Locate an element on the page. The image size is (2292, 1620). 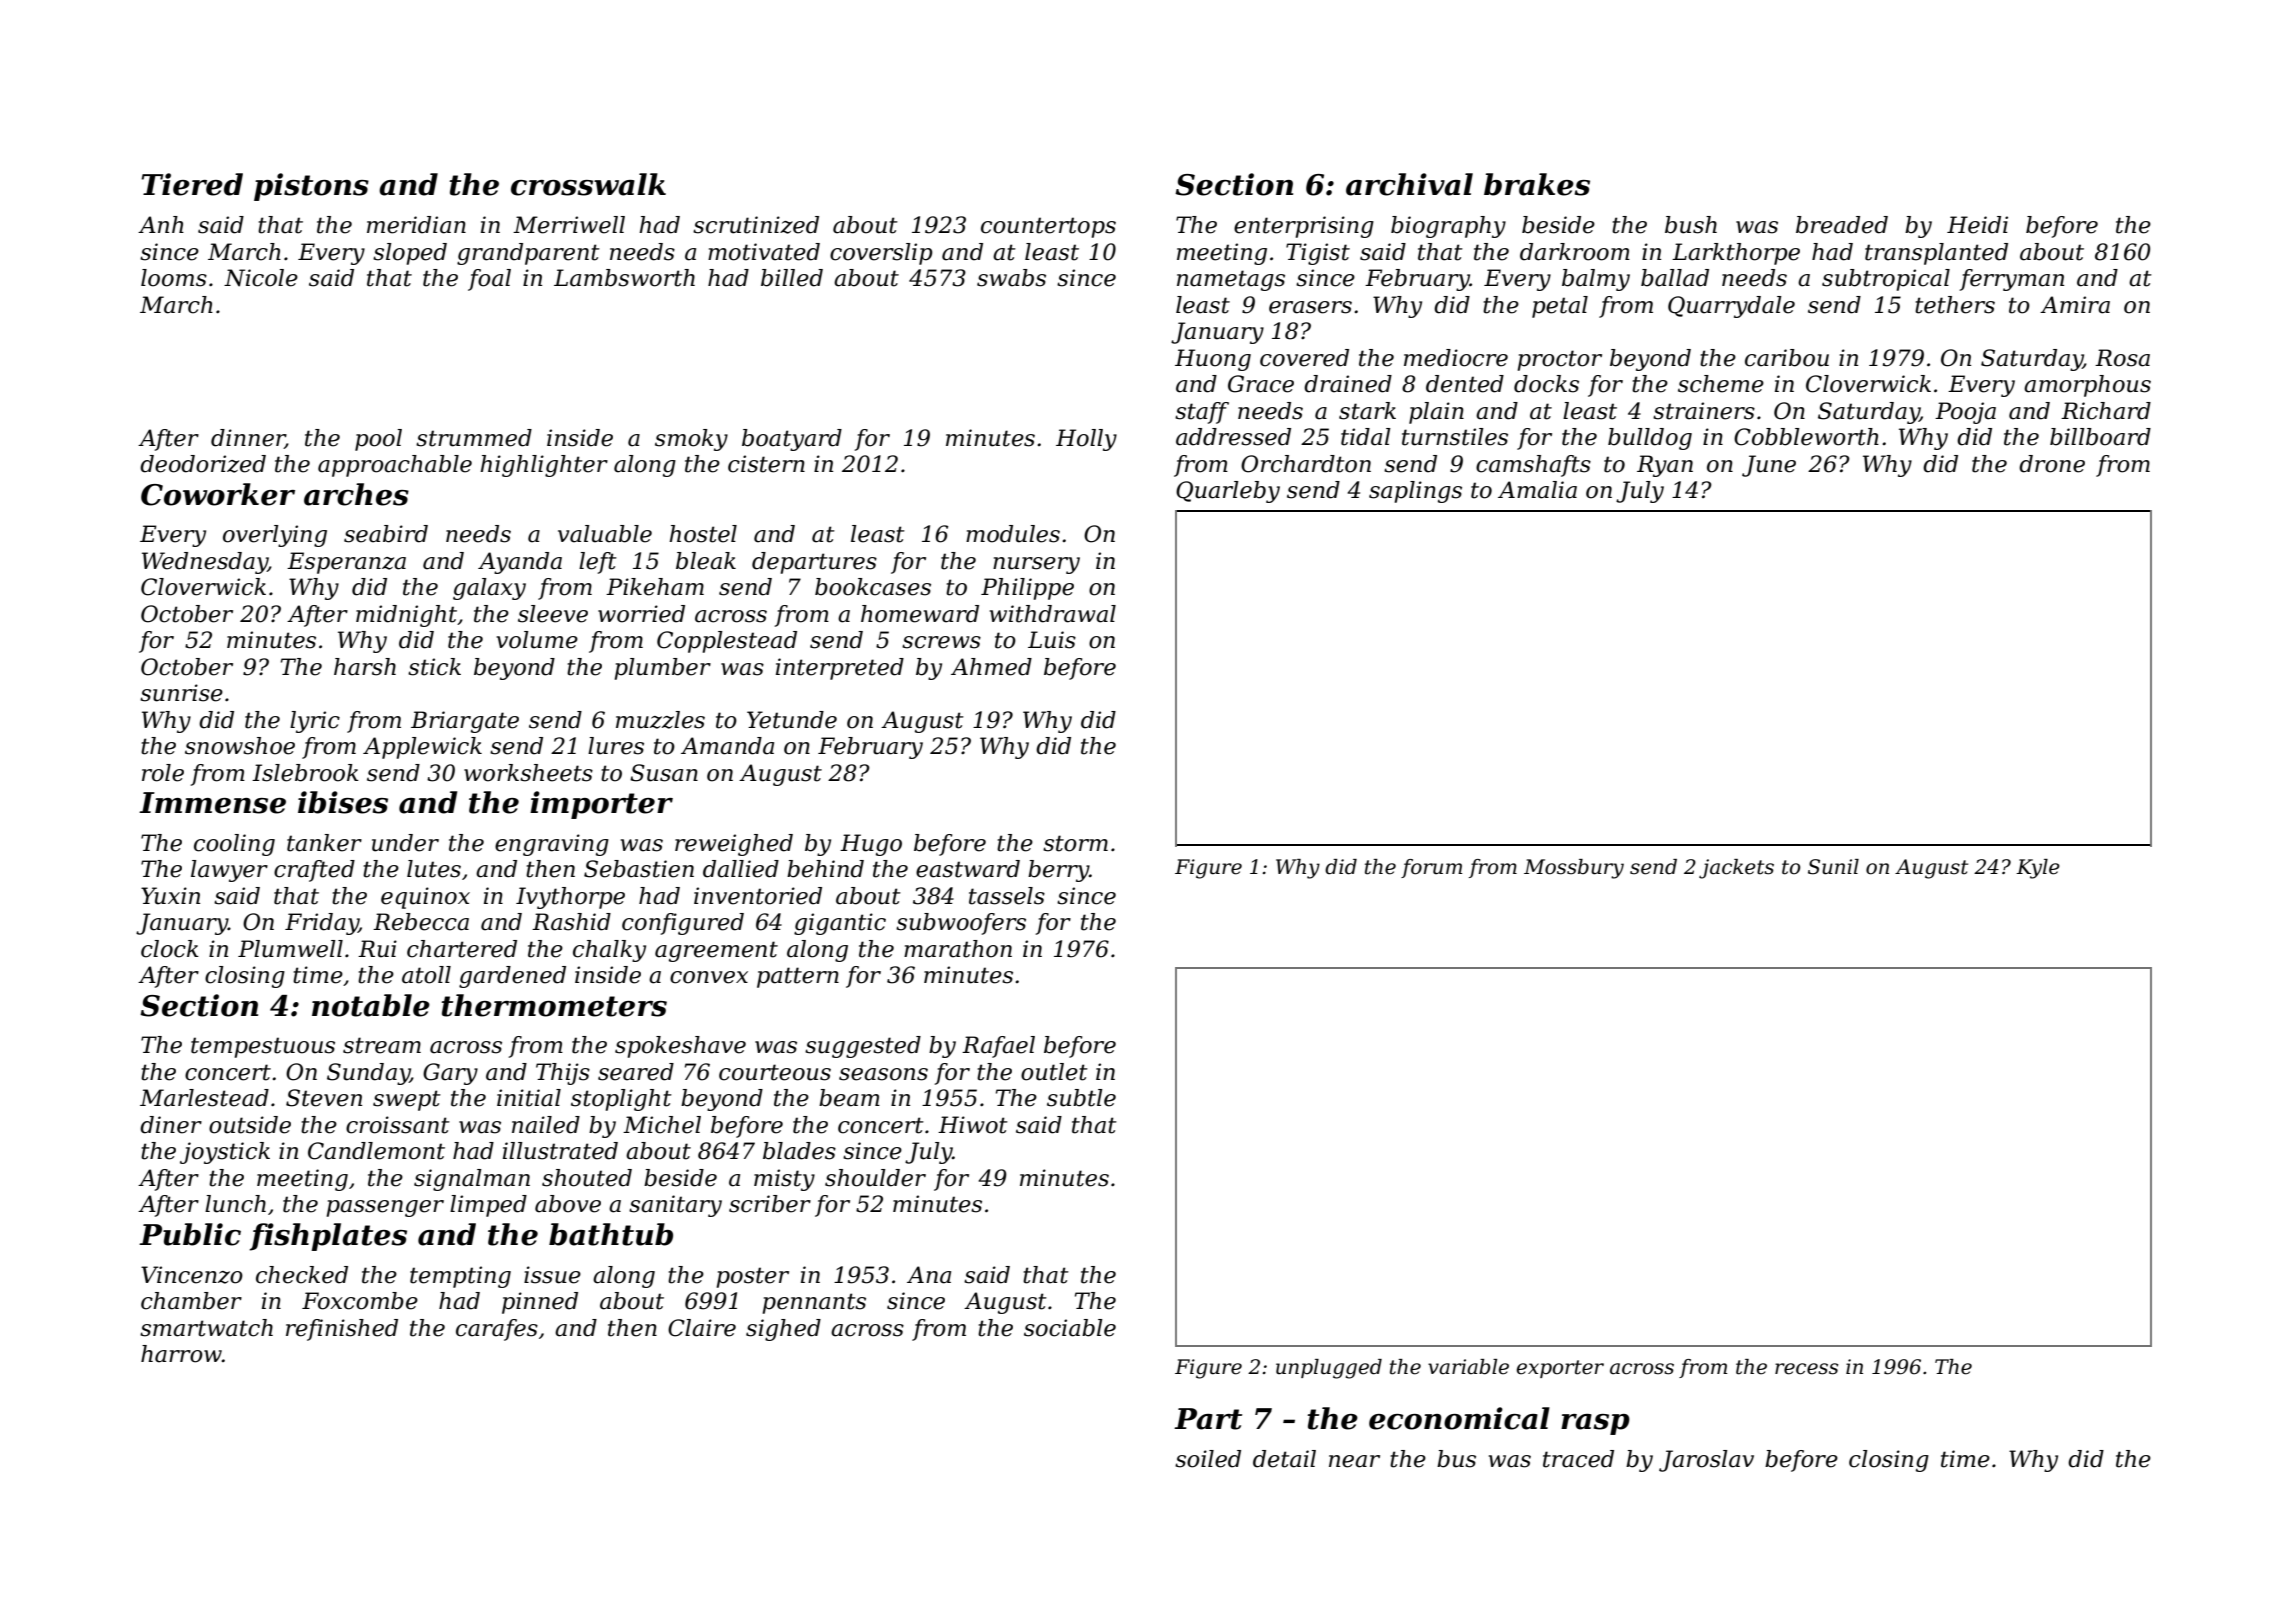
drone is located at coordinates (2052, 464).
